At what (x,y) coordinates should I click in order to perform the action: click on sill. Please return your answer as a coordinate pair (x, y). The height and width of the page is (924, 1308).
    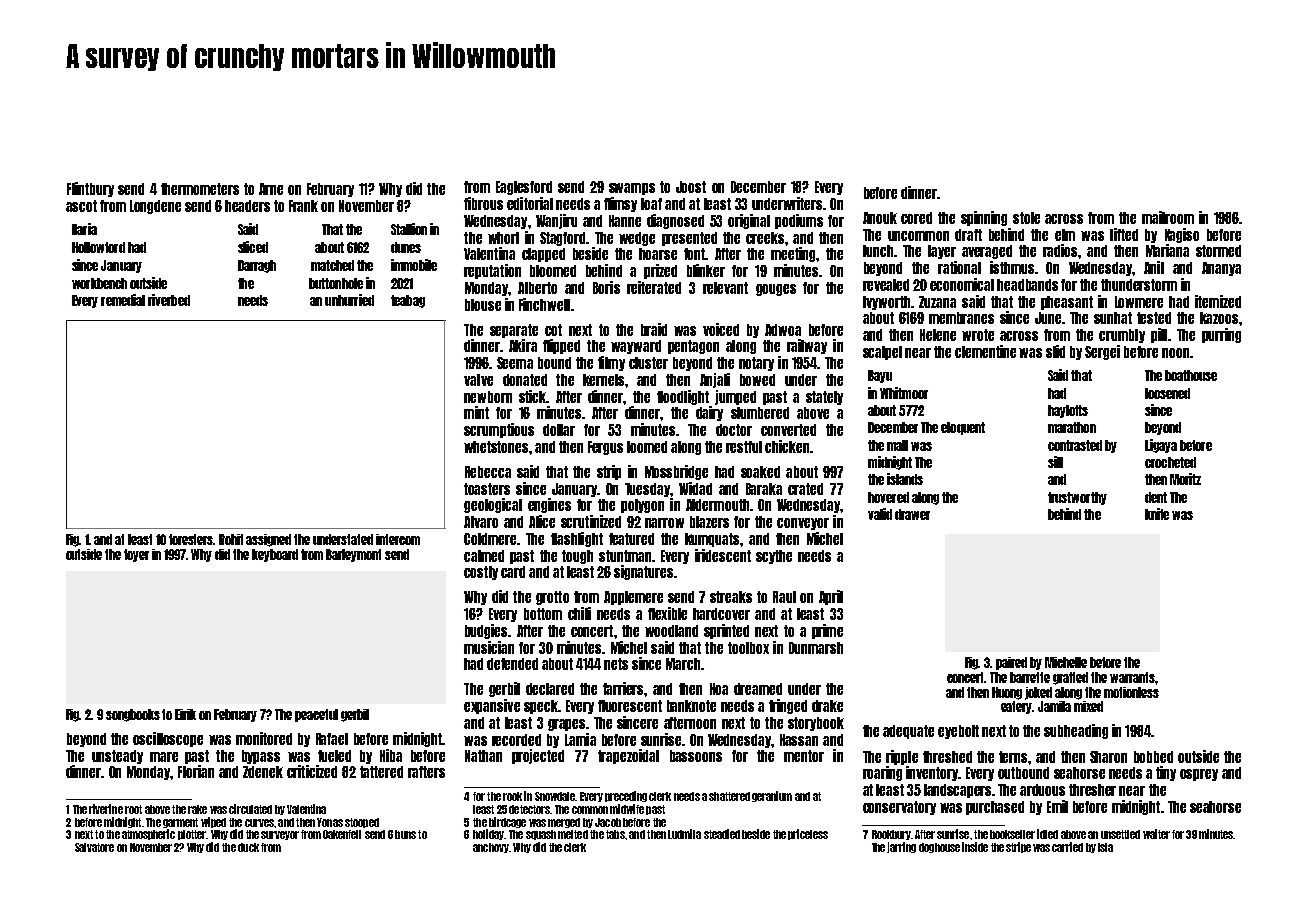
    Looking at the image, I should click on (1055, 462).
